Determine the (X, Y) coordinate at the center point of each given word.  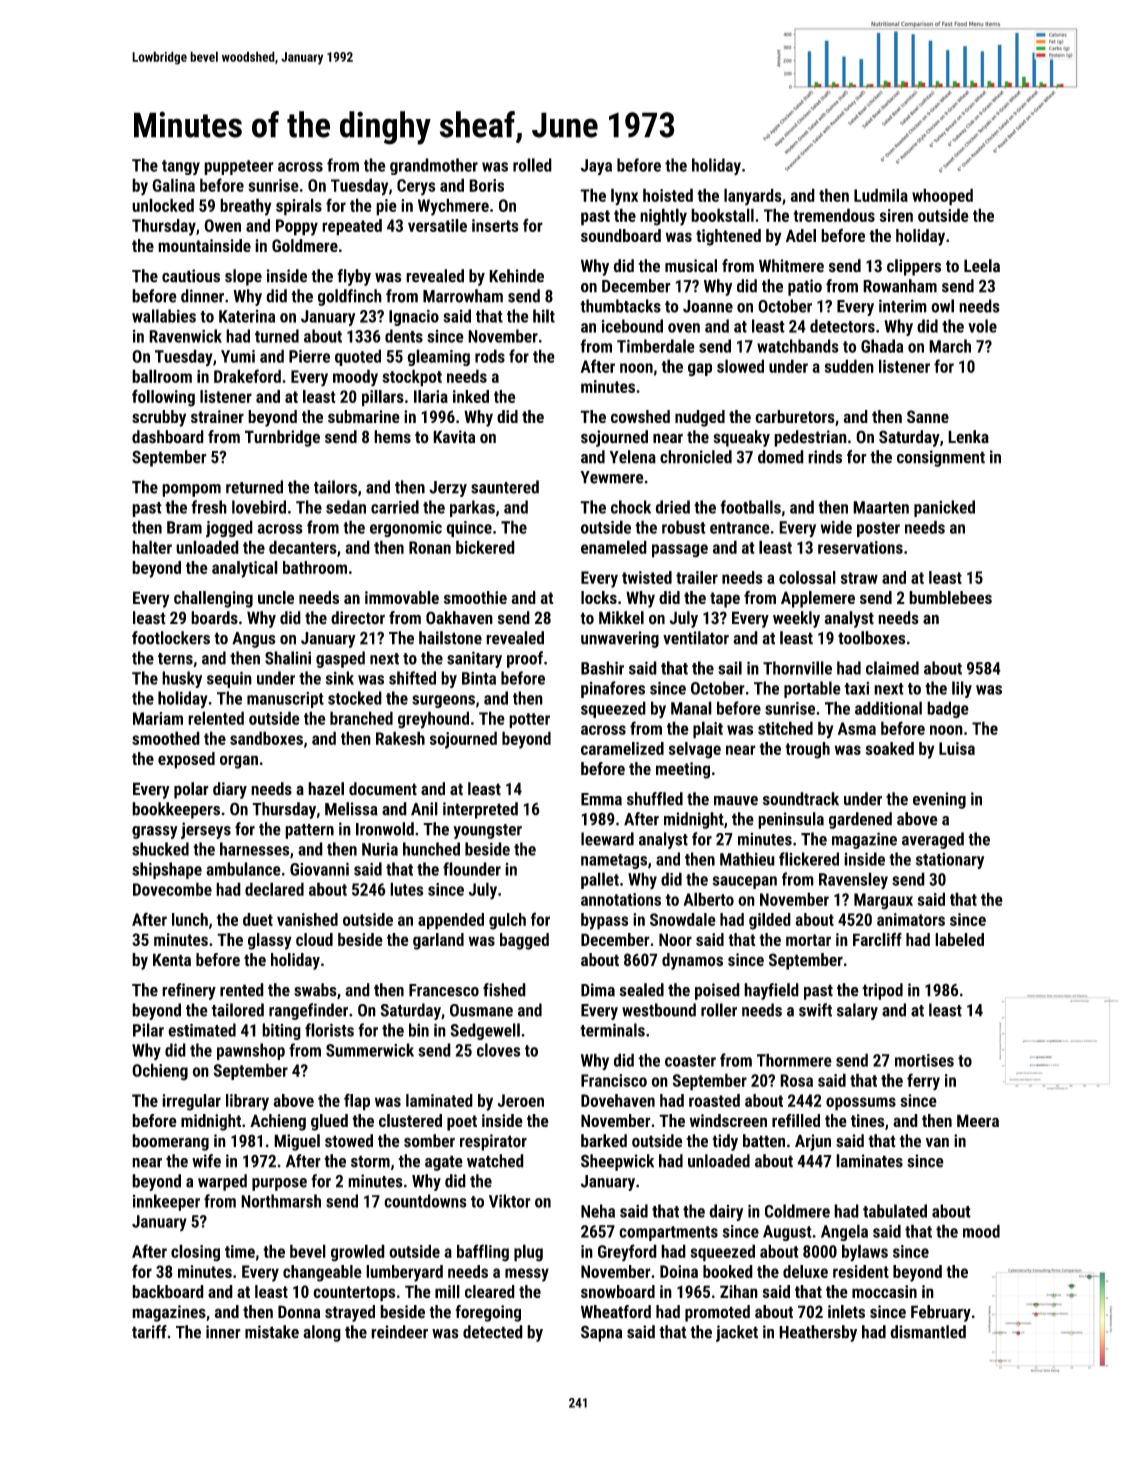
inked (471, 396)
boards (214, 618)
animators (911, 919)
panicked (944, 508)
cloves (498, 1050)
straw (859, 578)
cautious (191, 276)
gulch (507, 921)
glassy (270, 941)
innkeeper (166, 1202)
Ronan (430, 547)
